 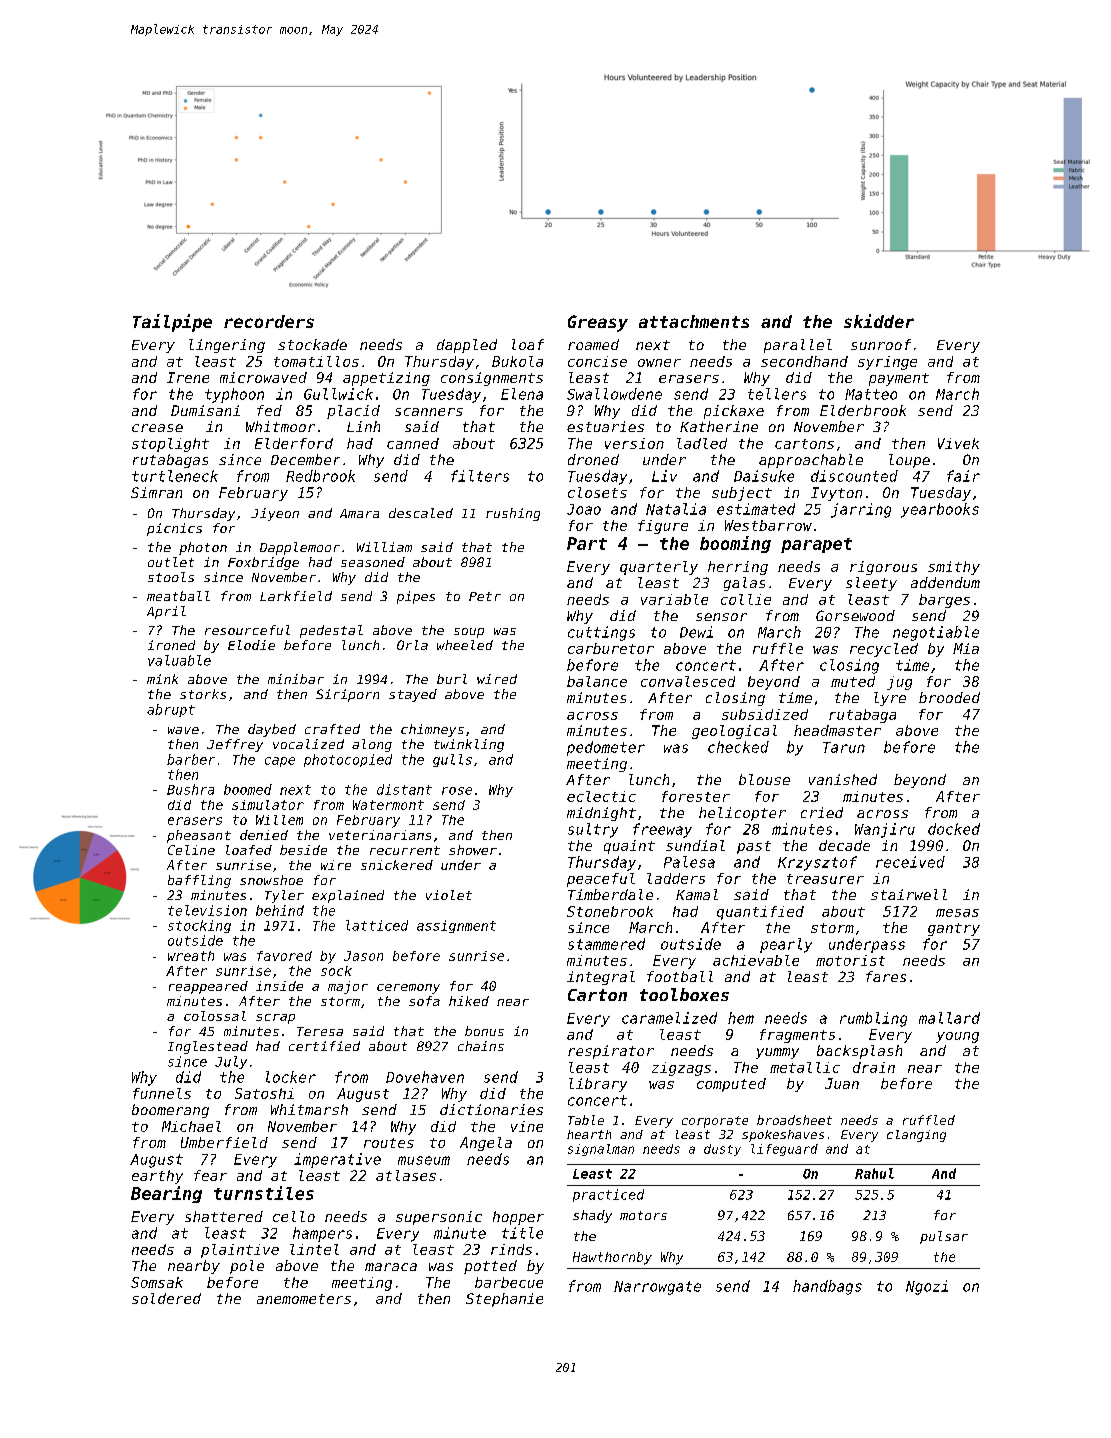 What do you see at coordinates (688, 681) in the document?
I see `convalesced` at bounding box center [688, 681].
